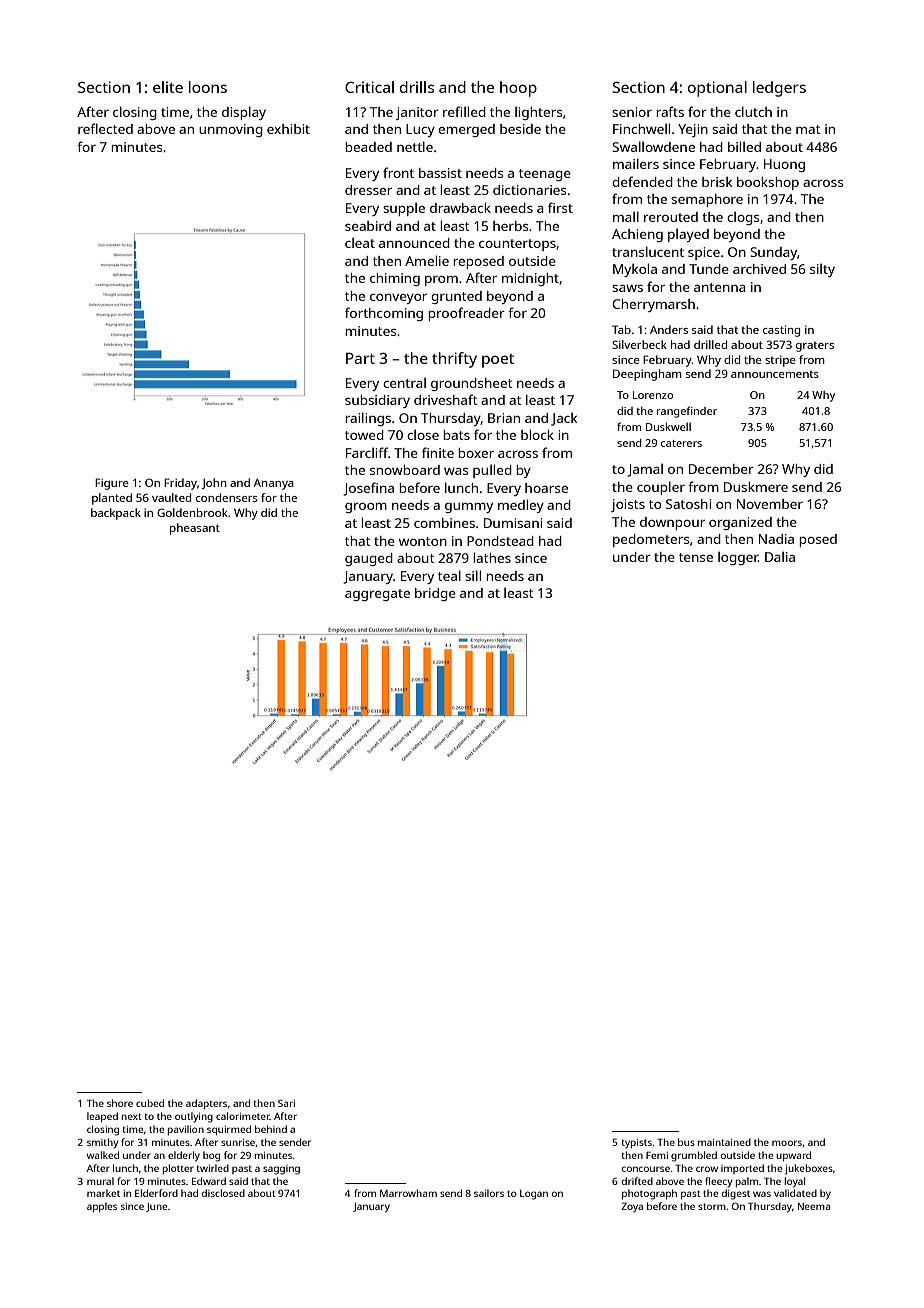 The image size is (924, 1308). What do you see at coordinates (238, 1142) in the screenshot?
I see `sunrise` at bounding box center [238, 1142].
